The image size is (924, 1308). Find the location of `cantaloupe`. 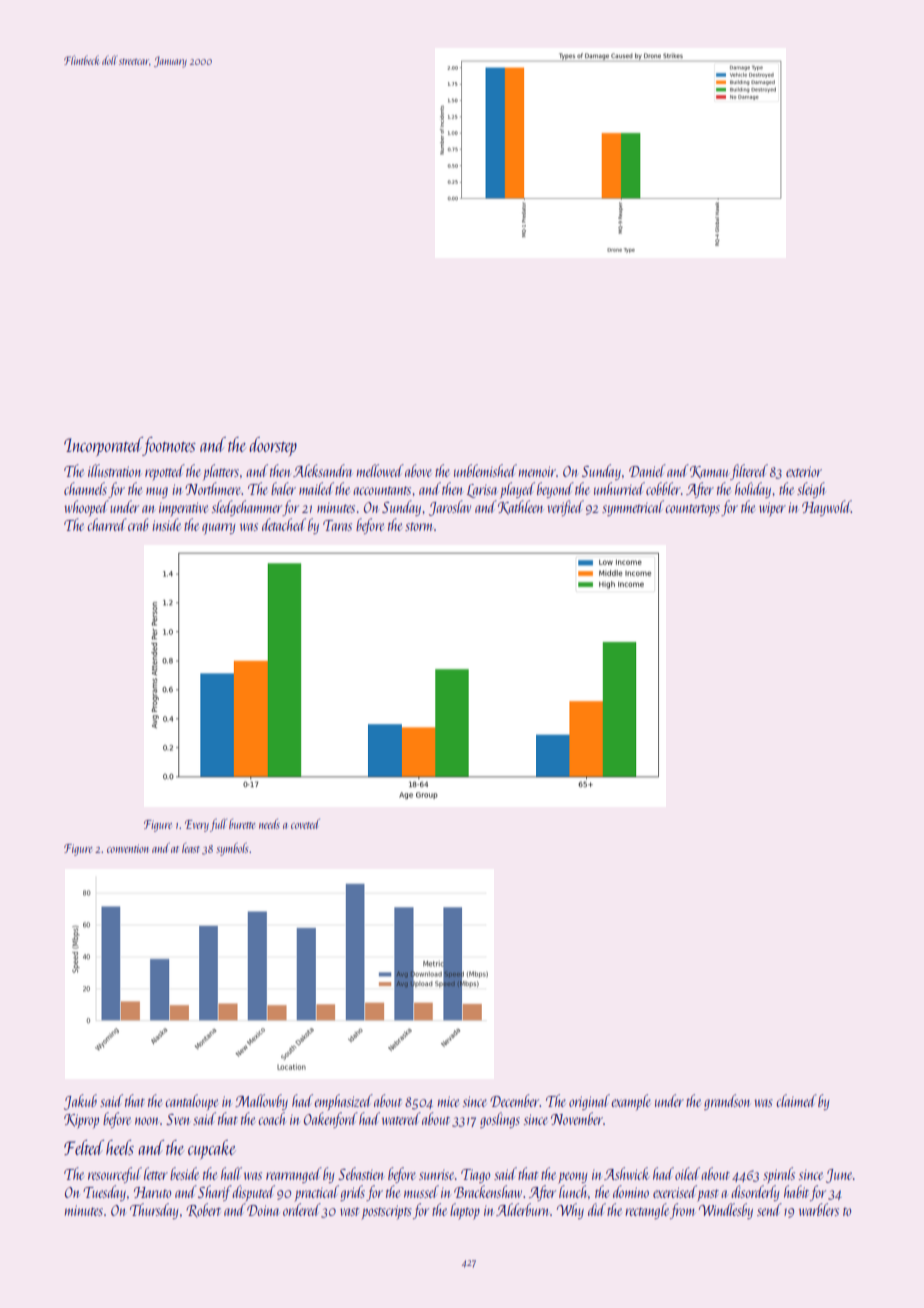

cantaloupe is located at coordinates (192, 1102).
